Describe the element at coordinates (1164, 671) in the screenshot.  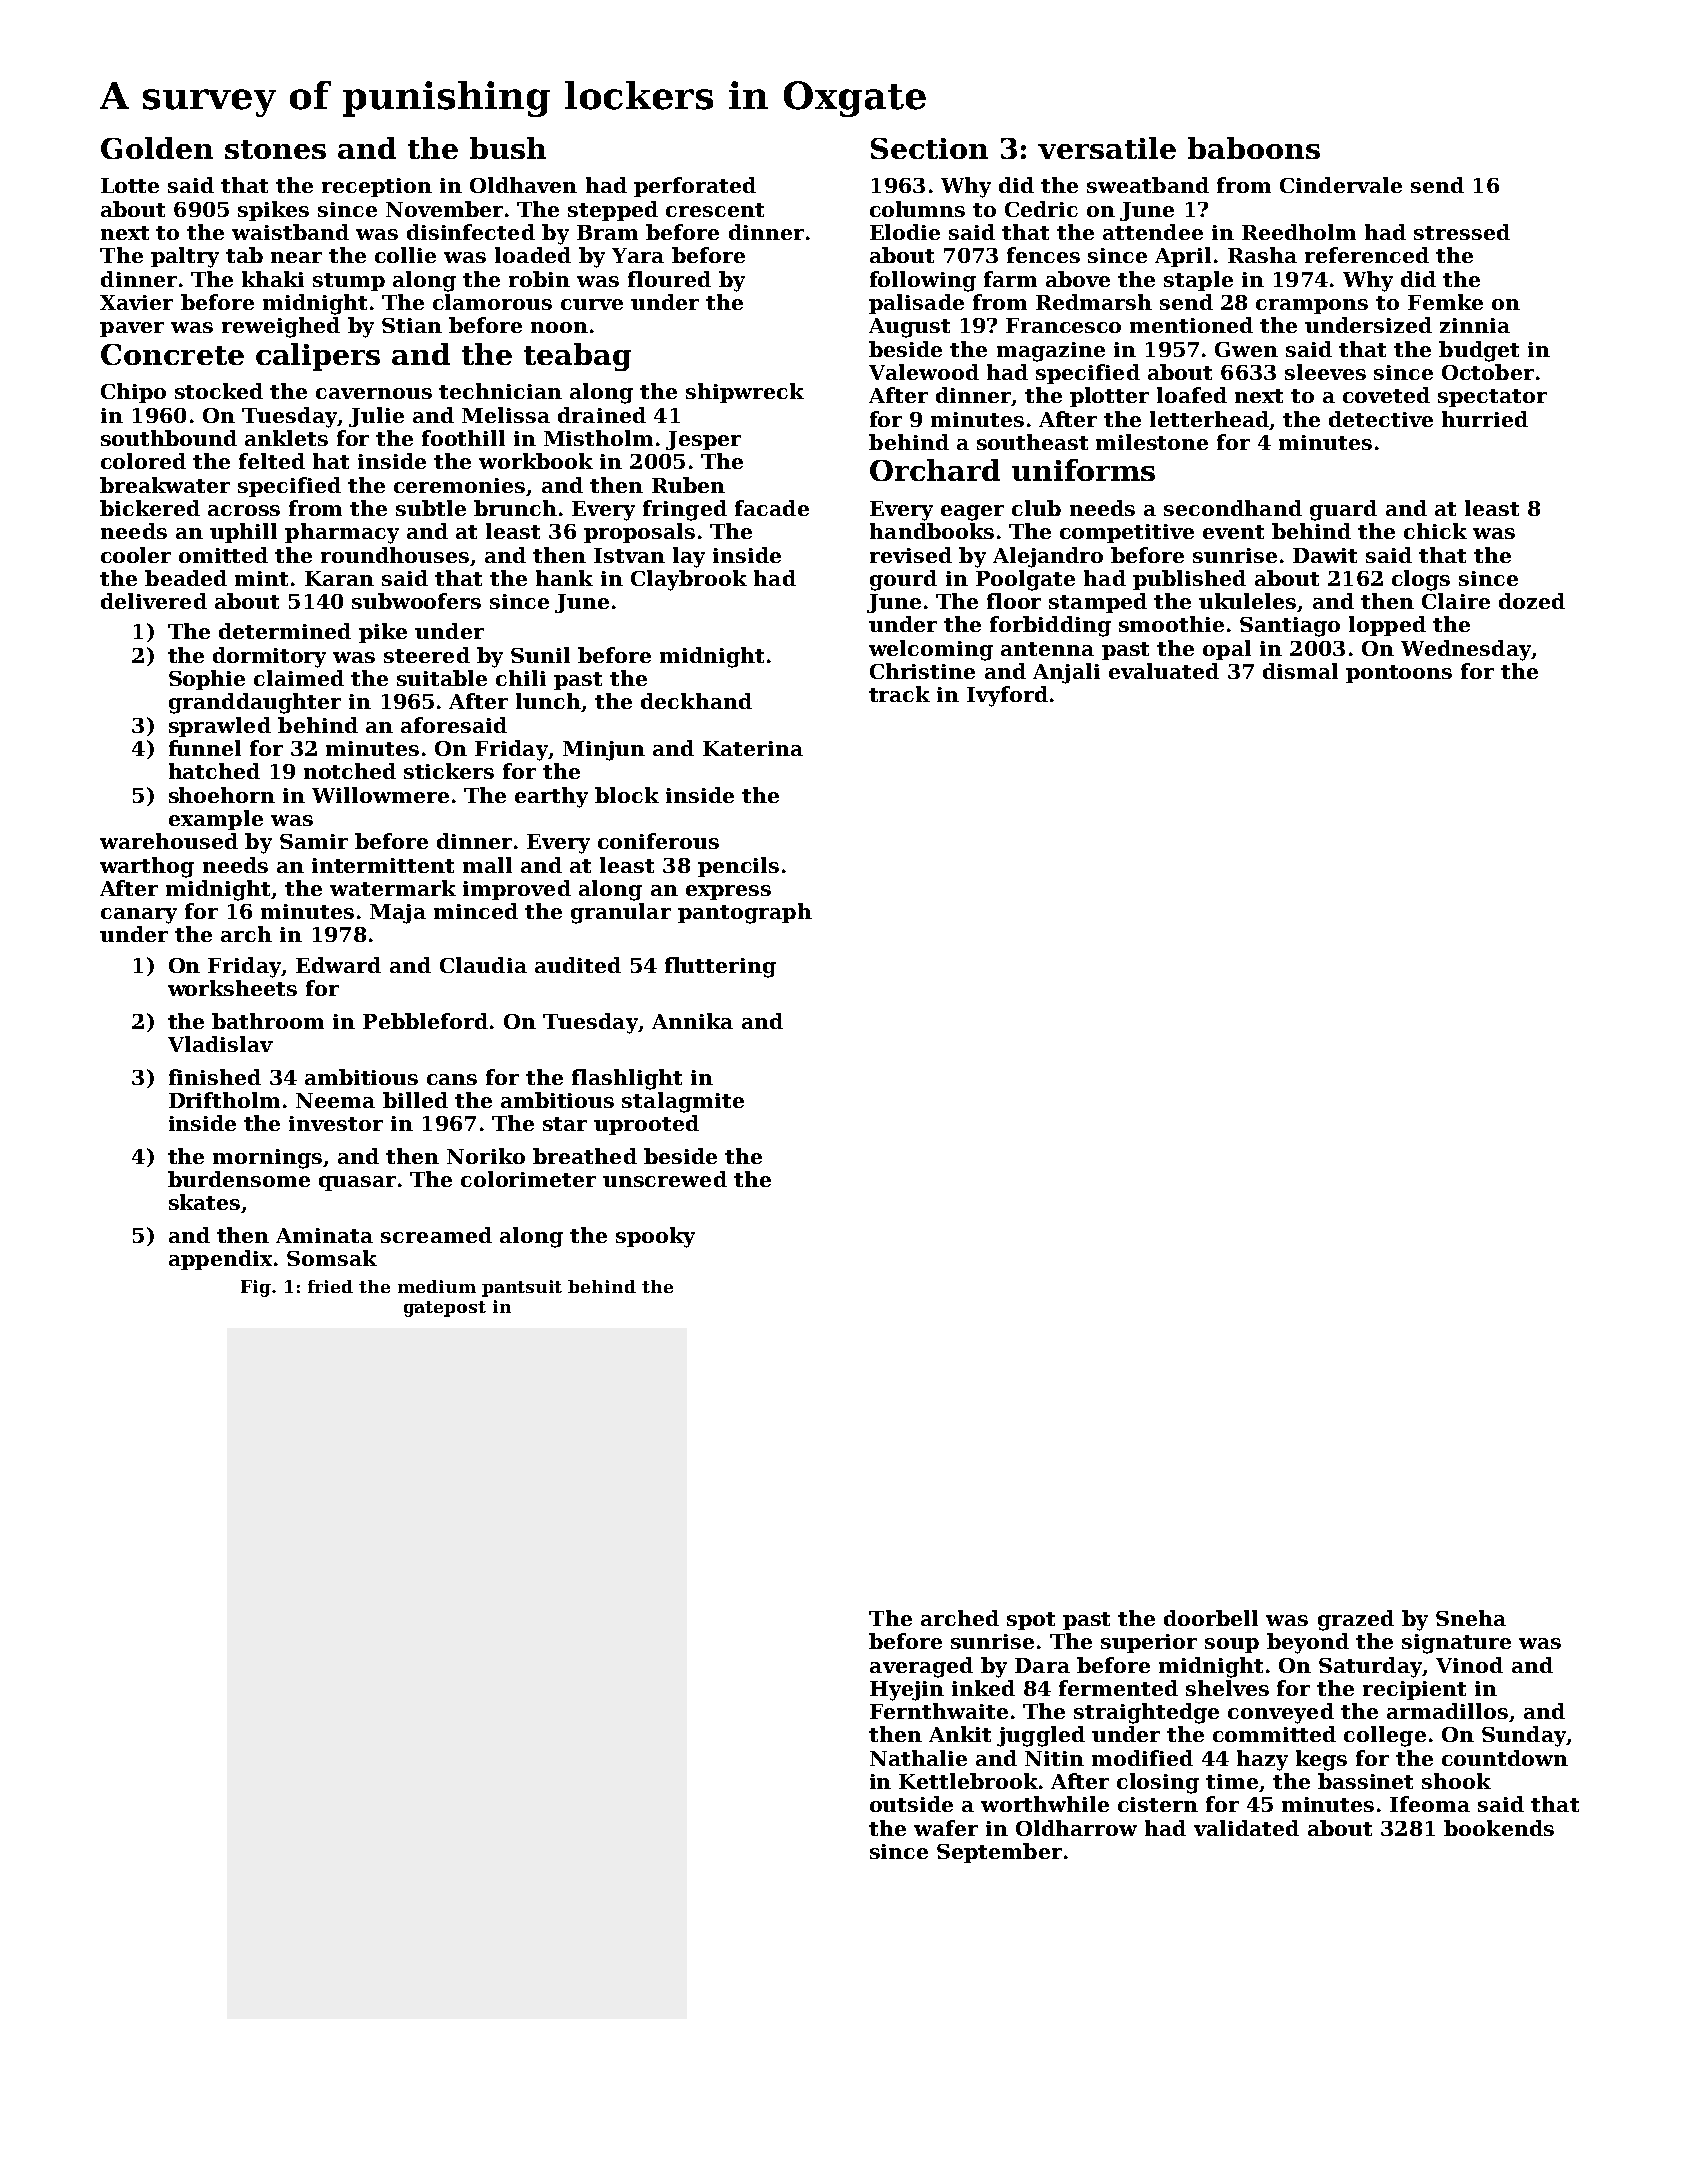
I see `evaluated` at that location.
